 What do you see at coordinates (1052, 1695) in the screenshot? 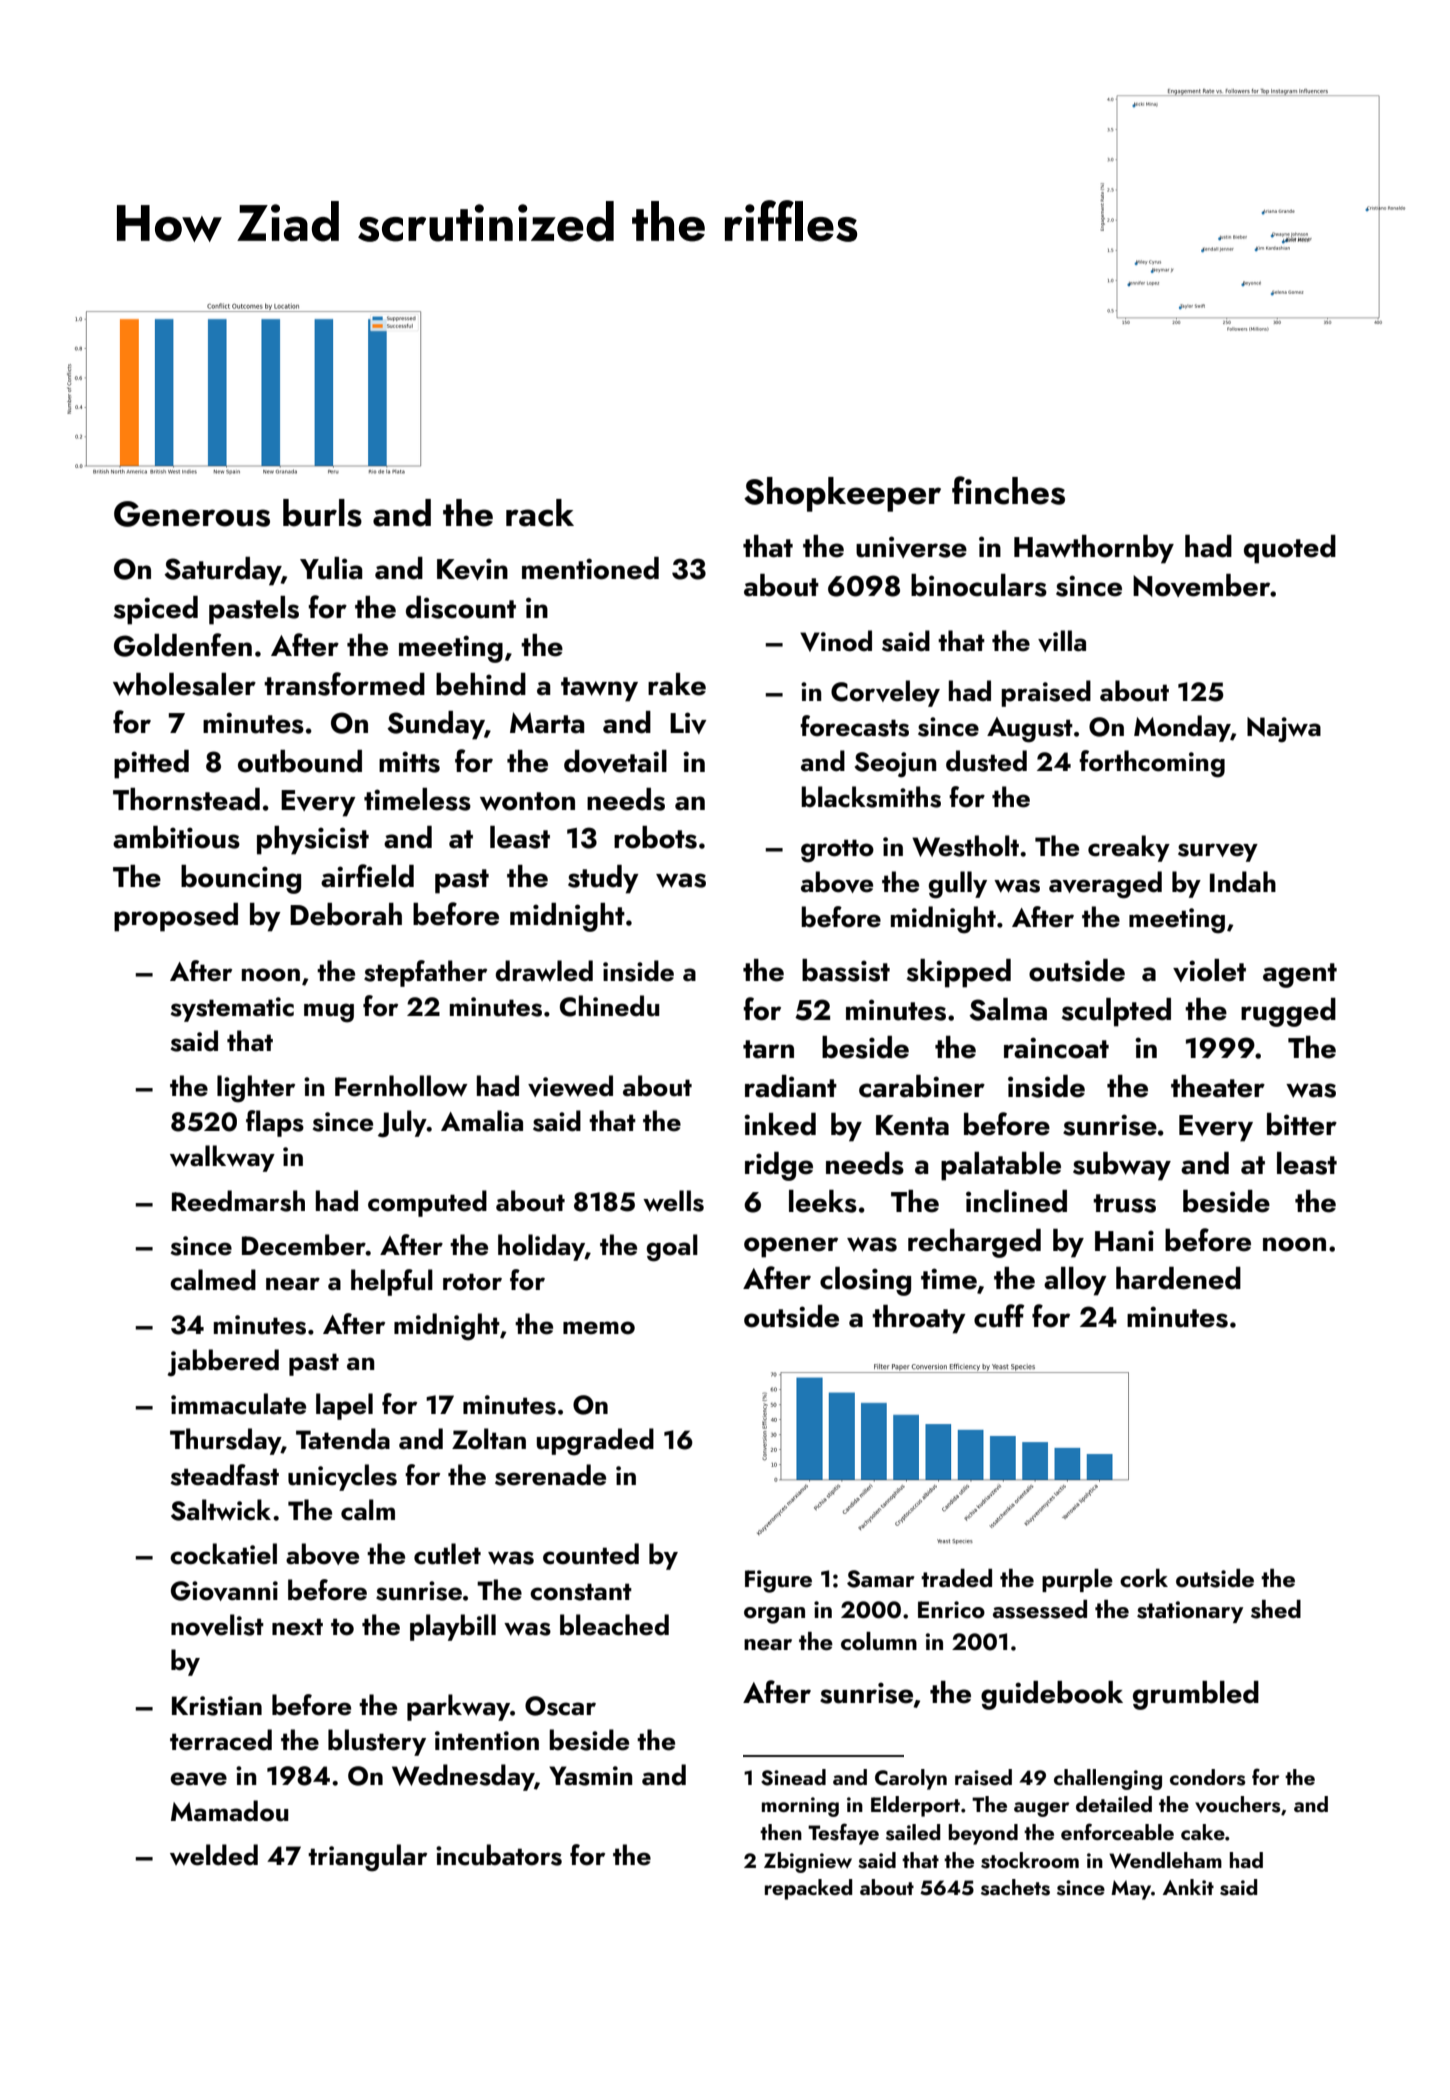
I see `guidebook` at bounding box center [1052, 1695].
